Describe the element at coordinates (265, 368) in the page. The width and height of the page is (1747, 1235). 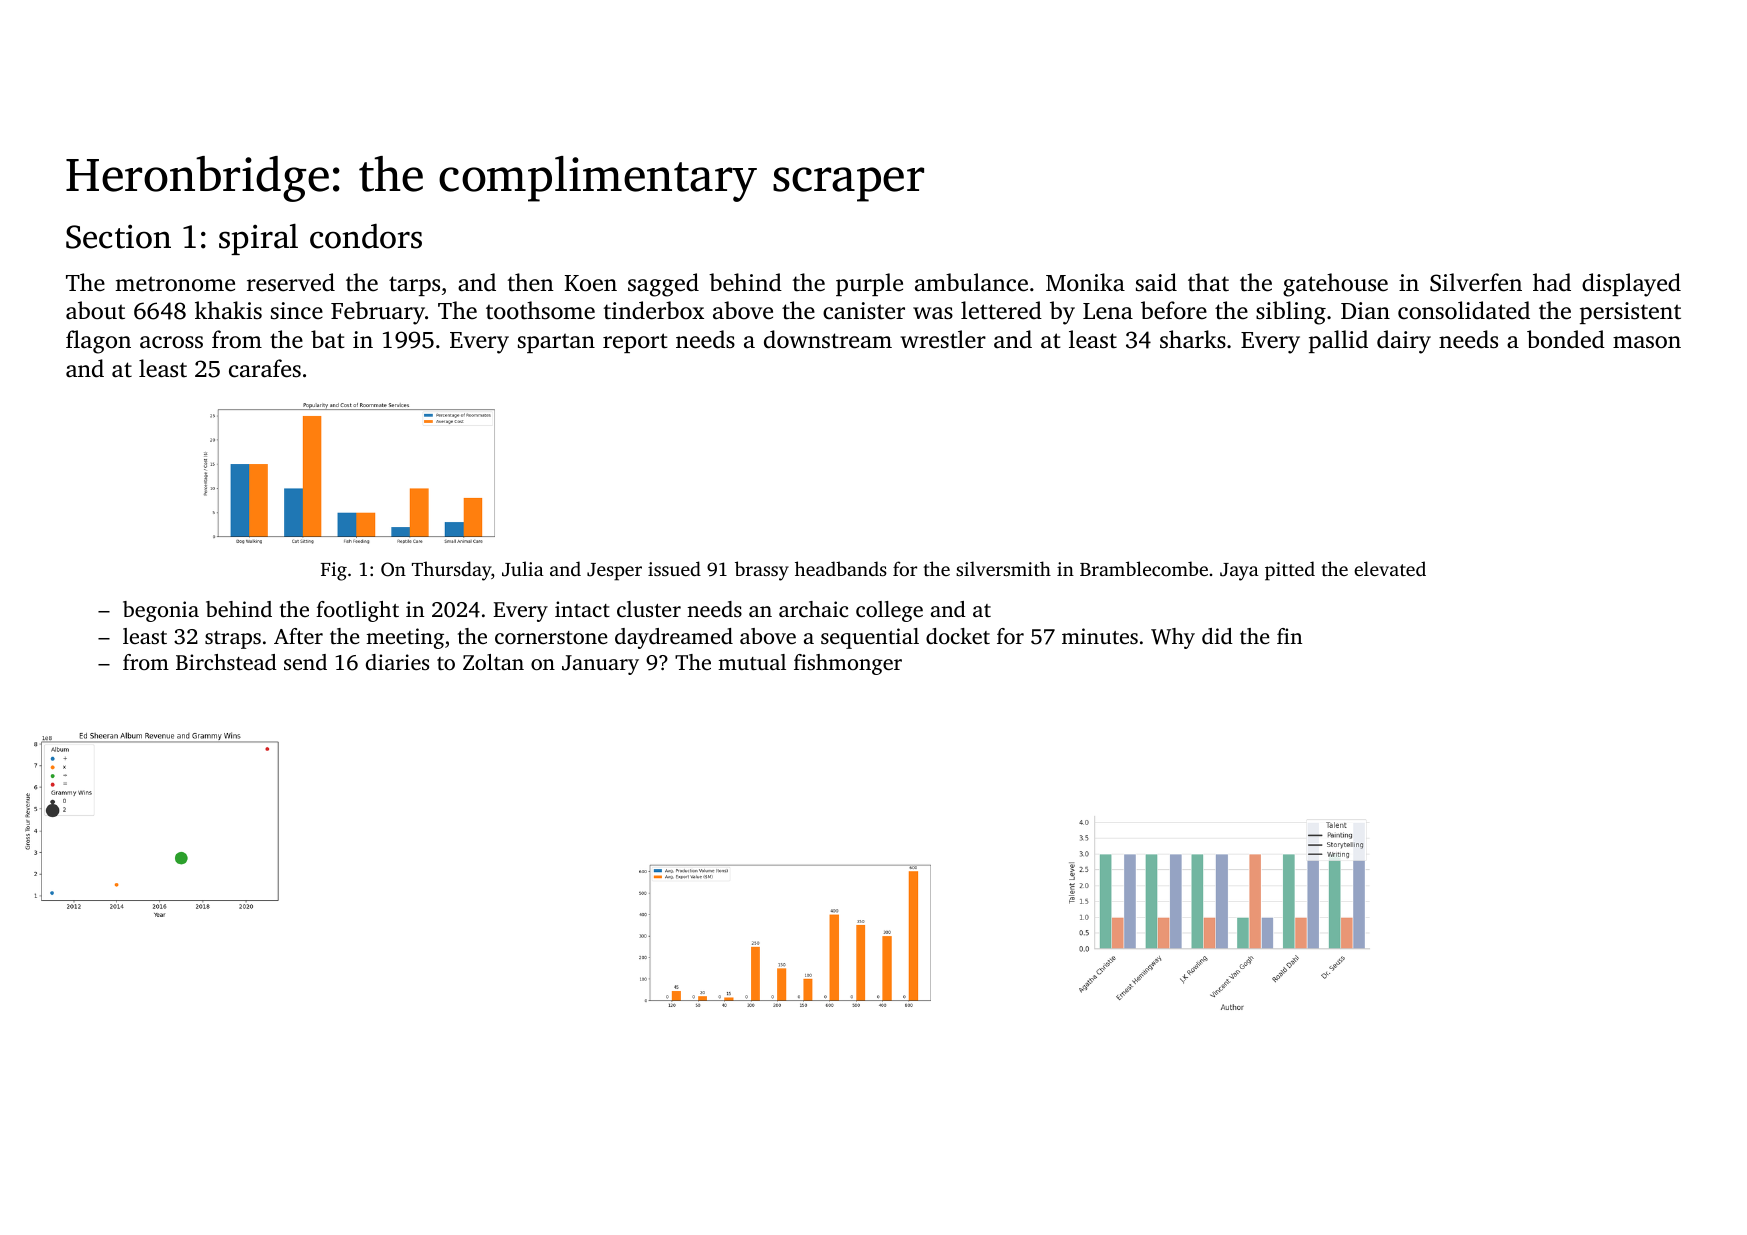
I see `carafes` at that location.
